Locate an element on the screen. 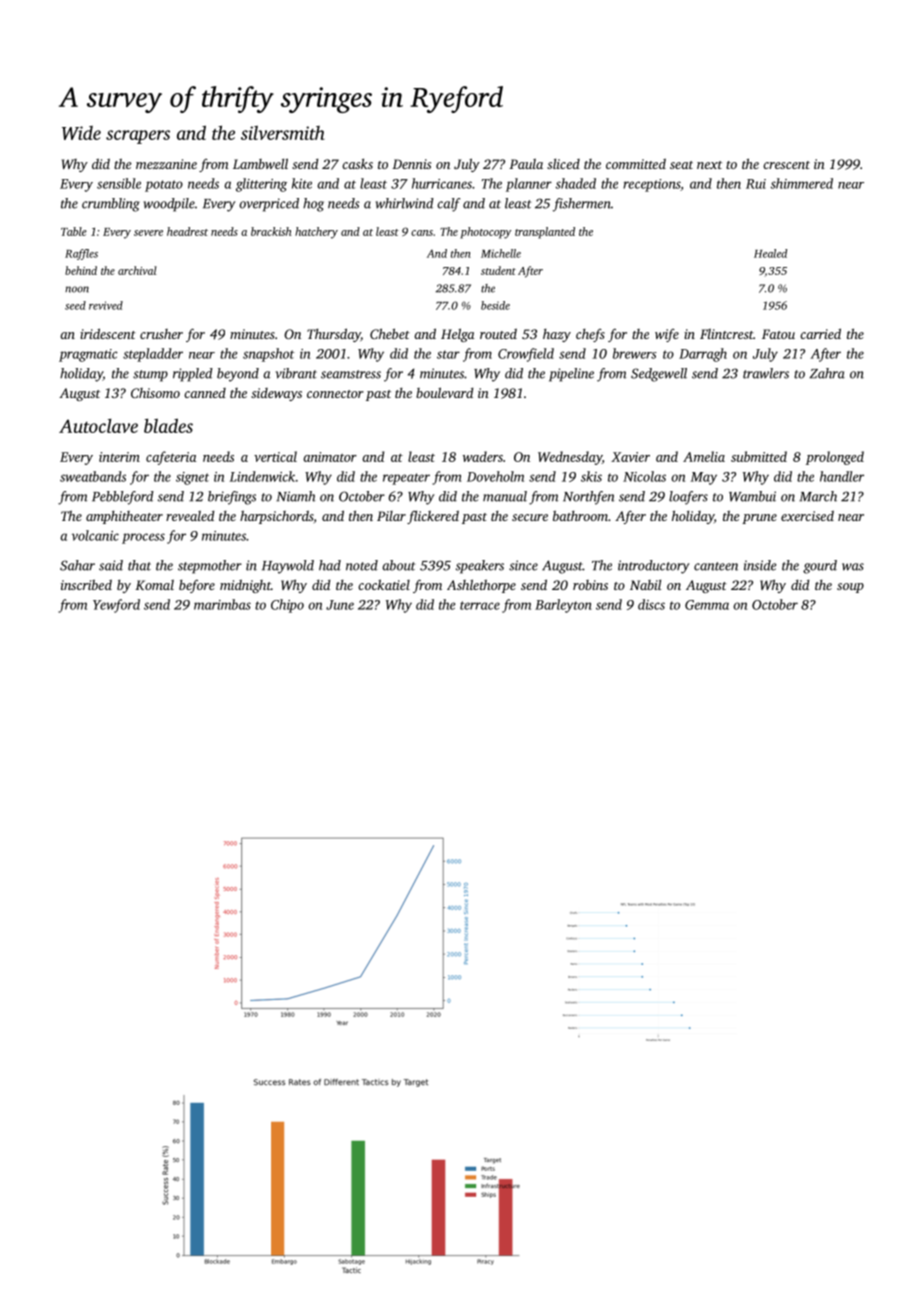 The image size is (924, 1308). Healed is located at coordinates (770, 253).
